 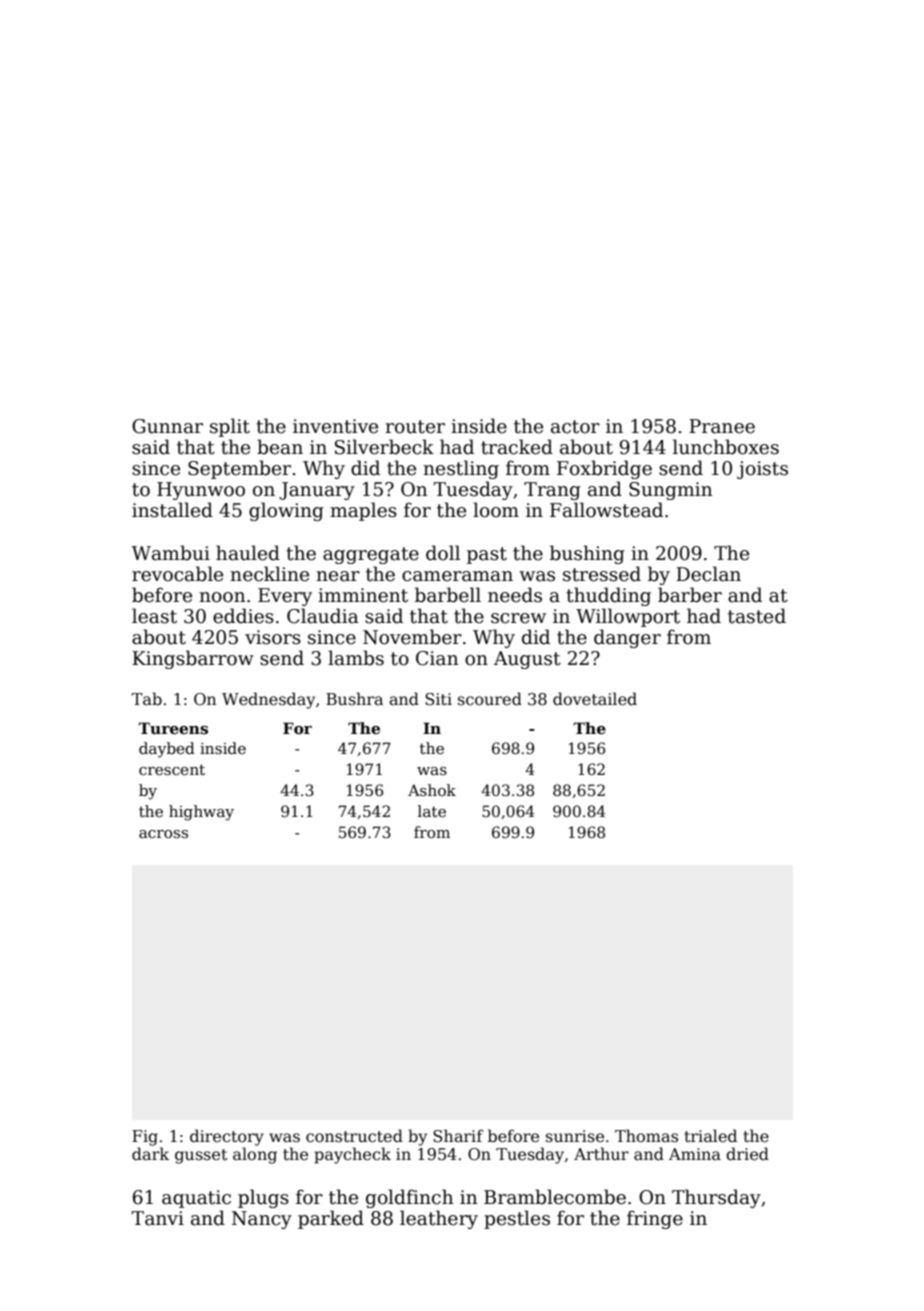 I want to click on danger, so click(x=627, y=638).
